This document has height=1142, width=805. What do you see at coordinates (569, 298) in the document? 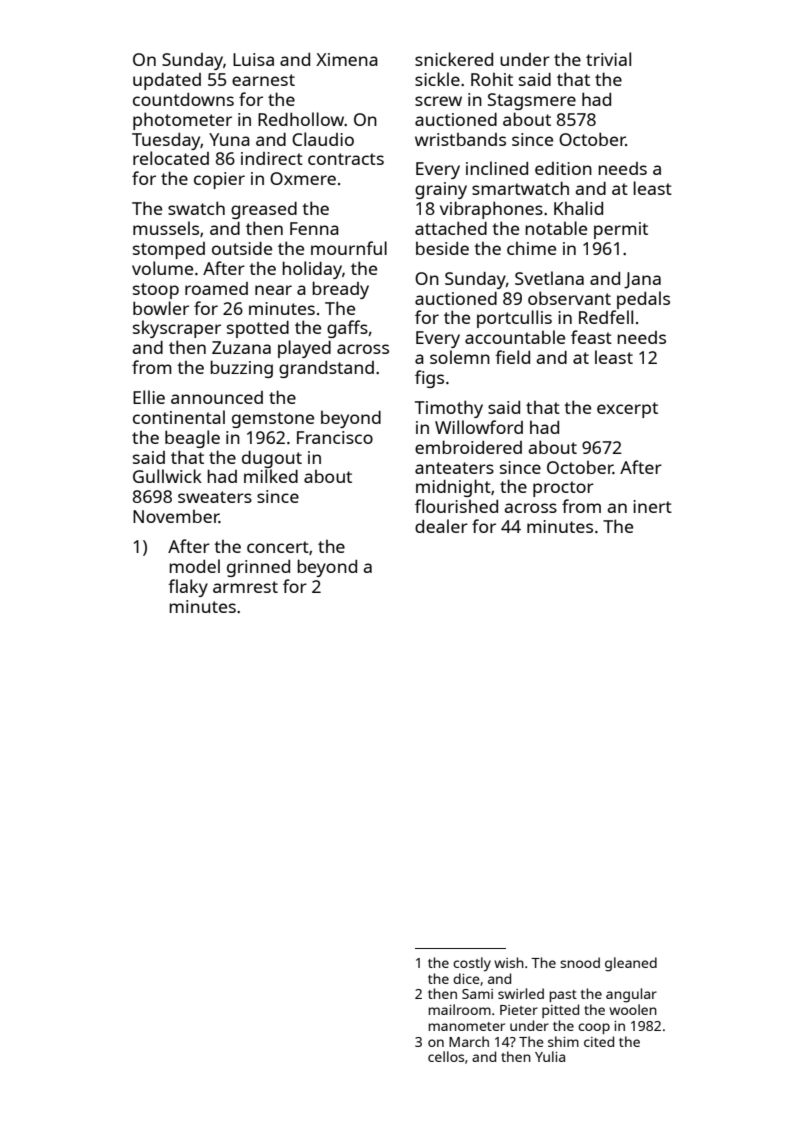
I see `observant` at bounding box center [569, 298].
